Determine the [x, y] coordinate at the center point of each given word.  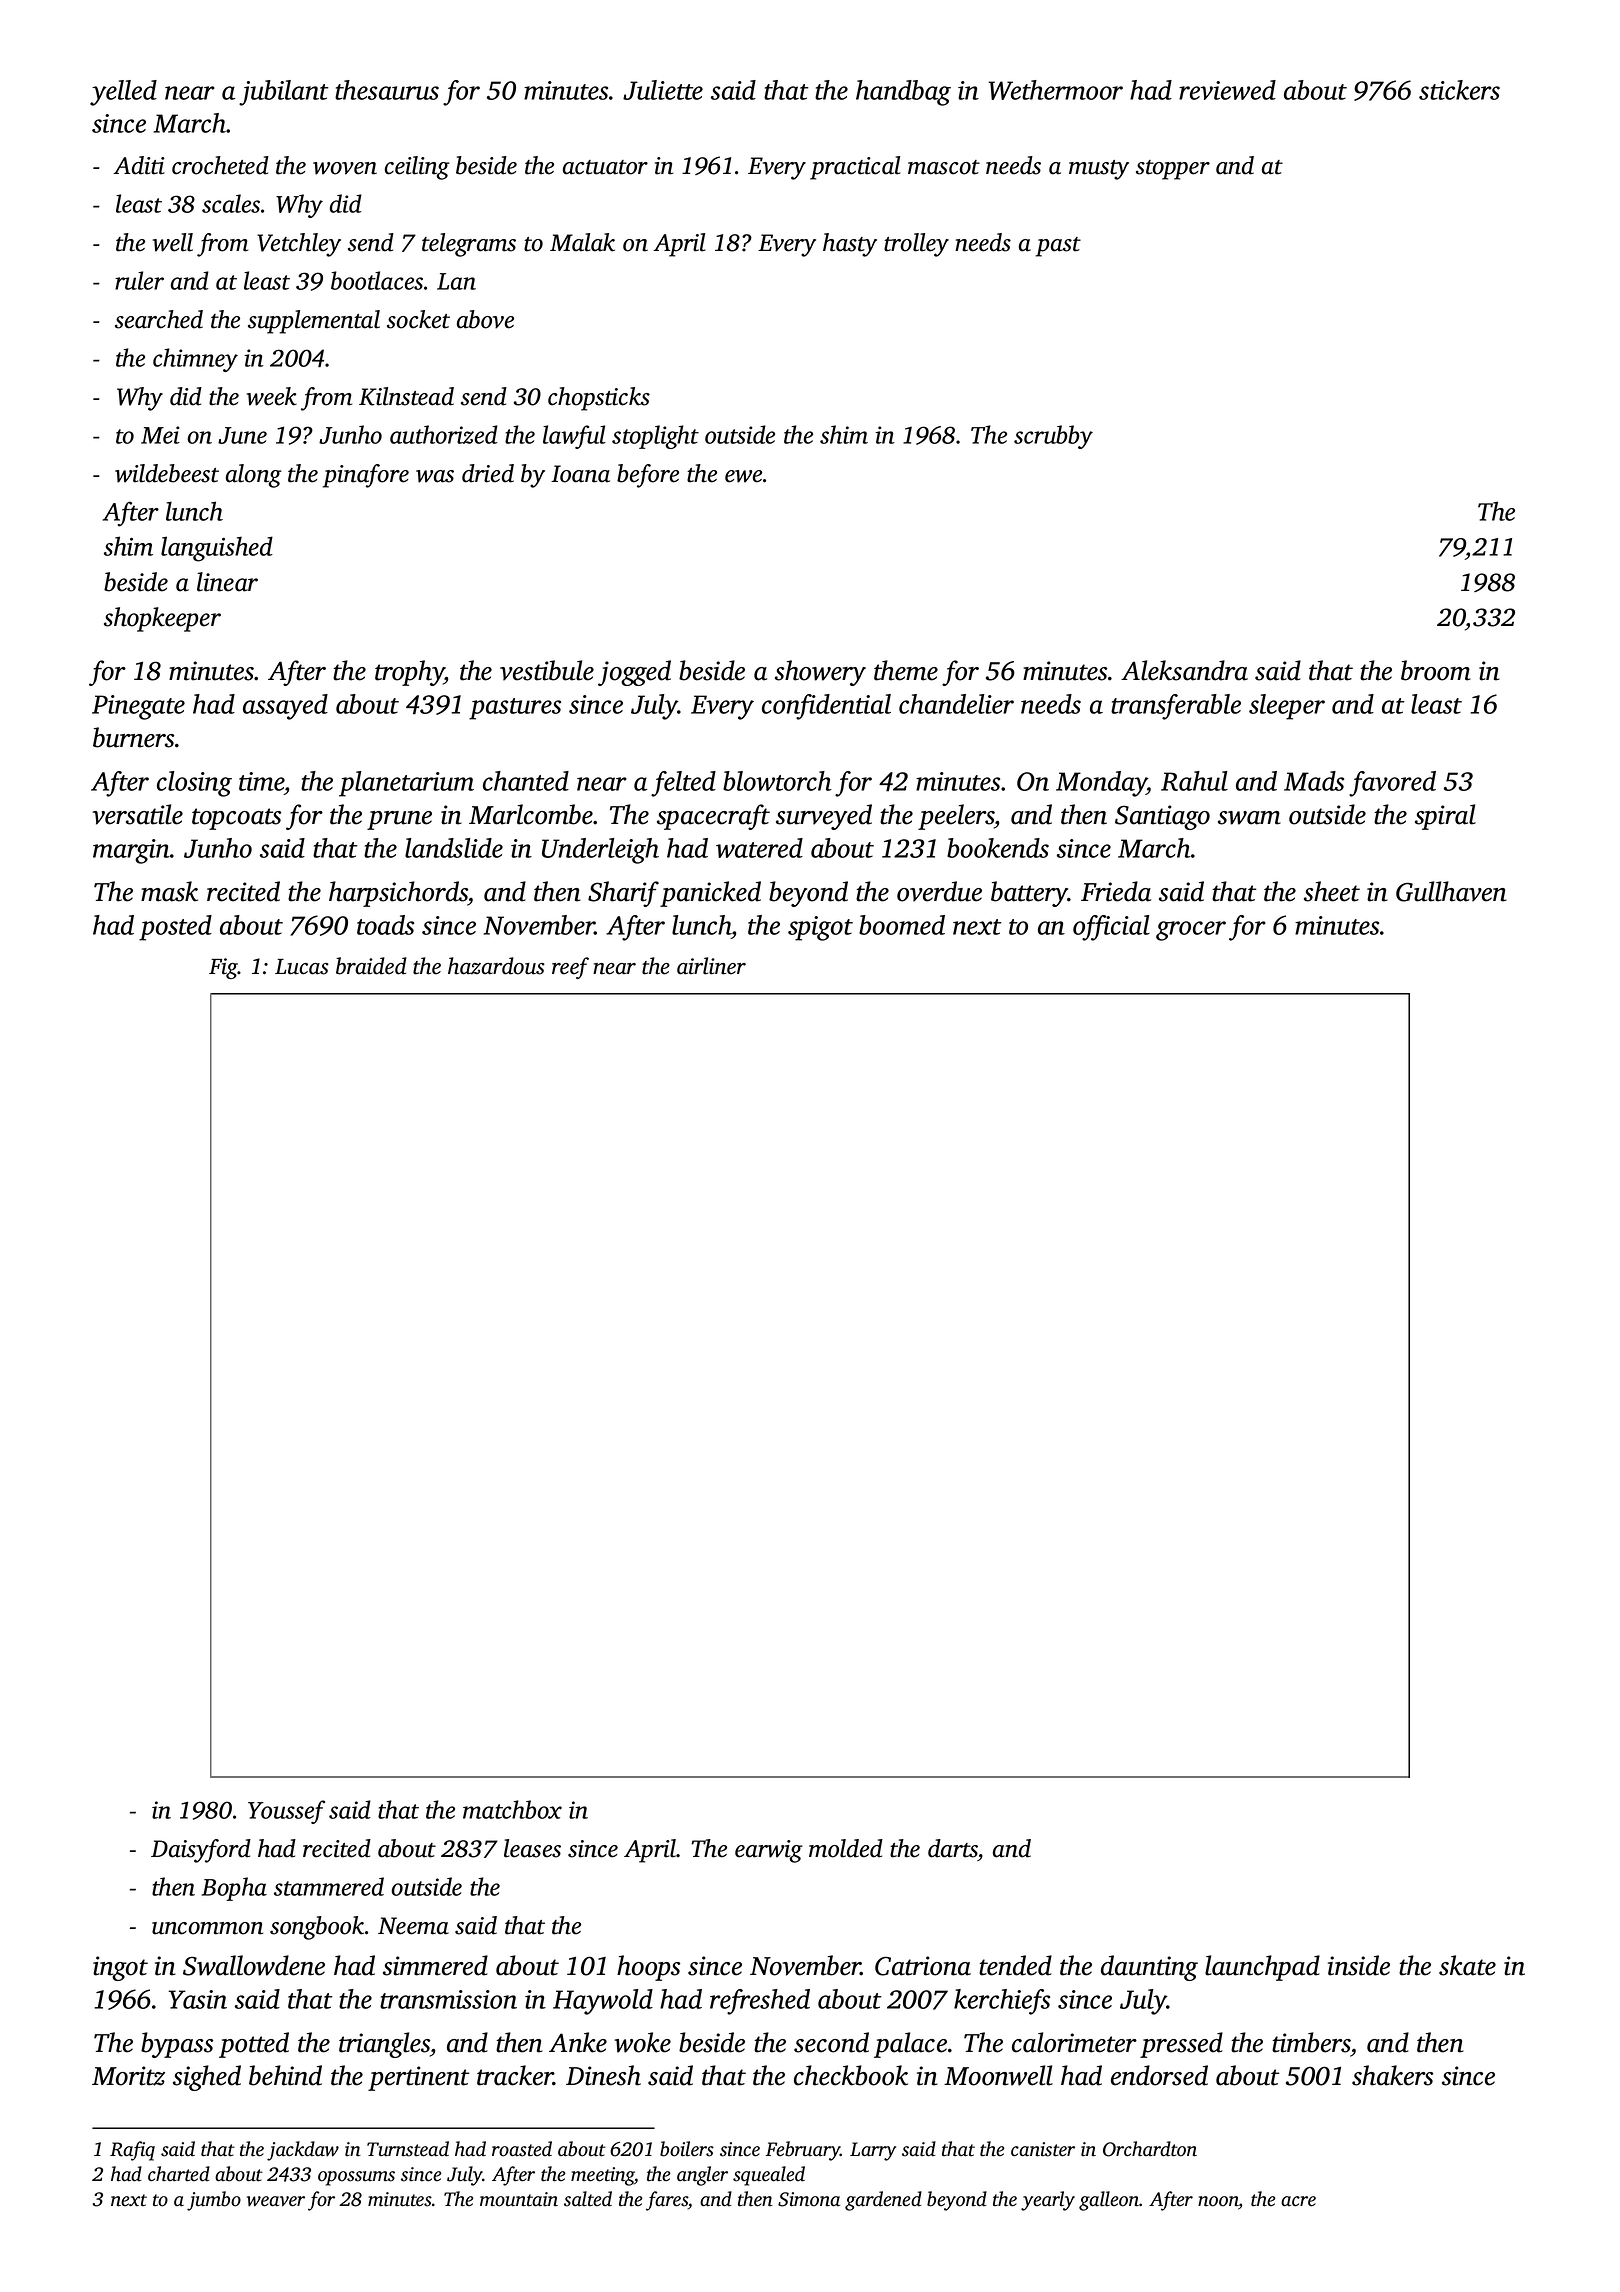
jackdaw [303, 2151]
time [262, 781]
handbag [903, 93]
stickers [1459, 90]
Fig [223, 968]
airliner [711, 966]
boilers [687, 2149]
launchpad [1262, 1968]
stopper [1173, 170]
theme [906, 670]
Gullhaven [1451, 891]
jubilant [283, 93]
